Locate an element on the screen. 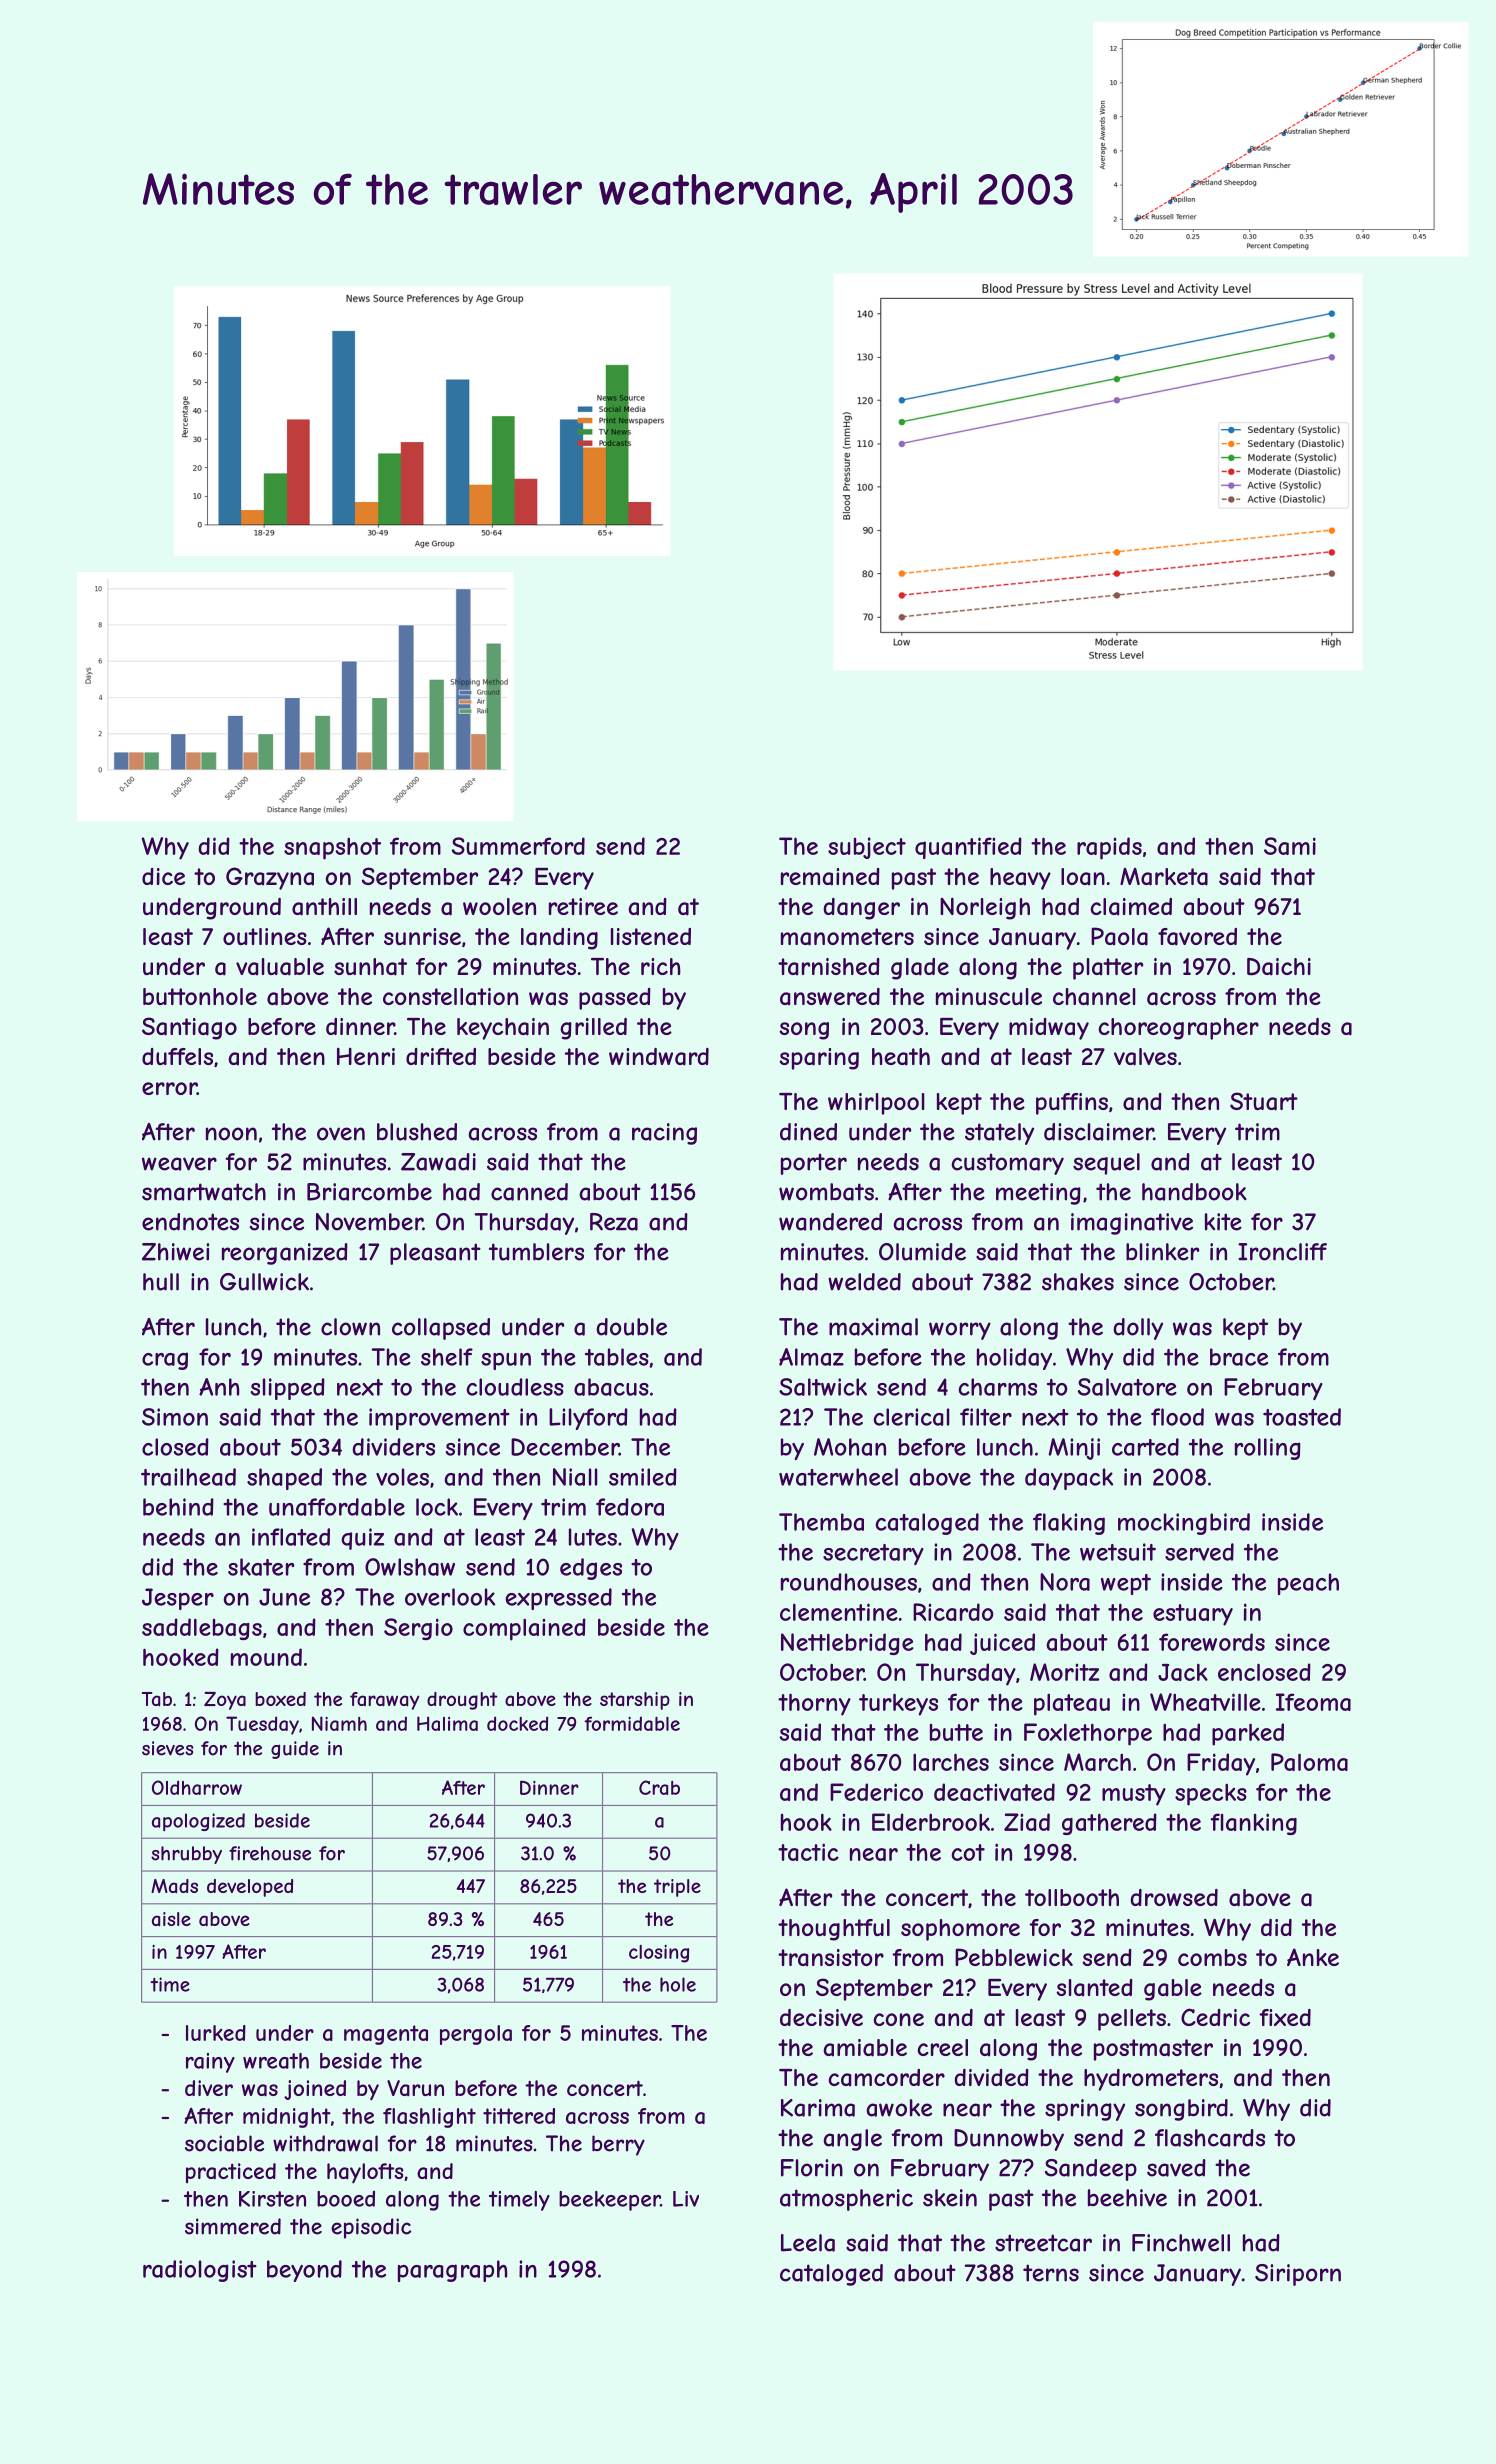 This screenshot has height=2464, width=1496. plateau is located at coordinates (1072, 1704).
